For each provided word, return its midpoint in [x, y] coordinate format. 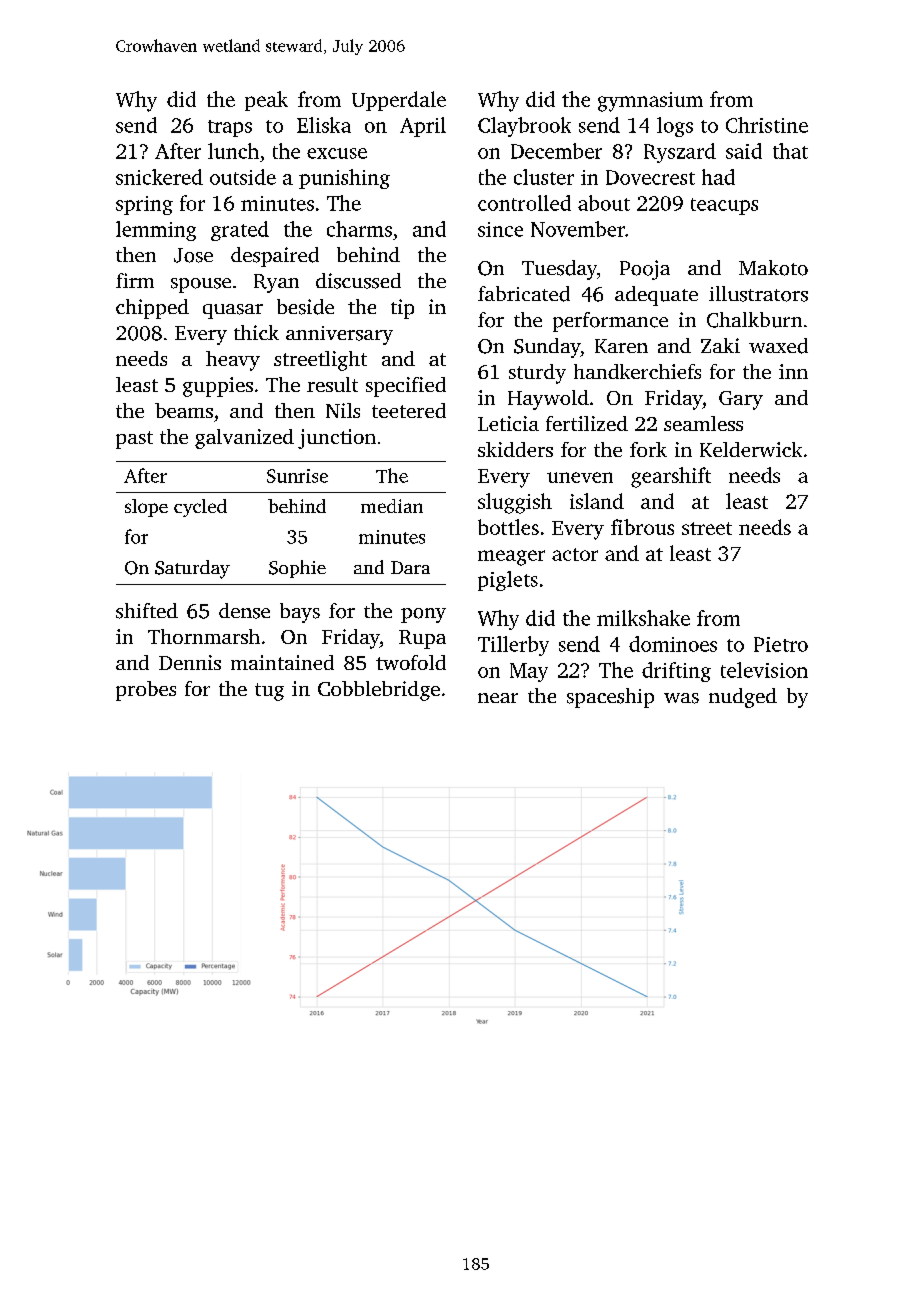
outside [243, 177]
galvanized [244, 439]
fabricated [524, 294]
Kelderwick [751, 449]
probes [146, 691]
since [500, 229]
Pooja [645, 270]
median [392, 506]
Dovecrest [650, 177]
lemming [156, 231]
